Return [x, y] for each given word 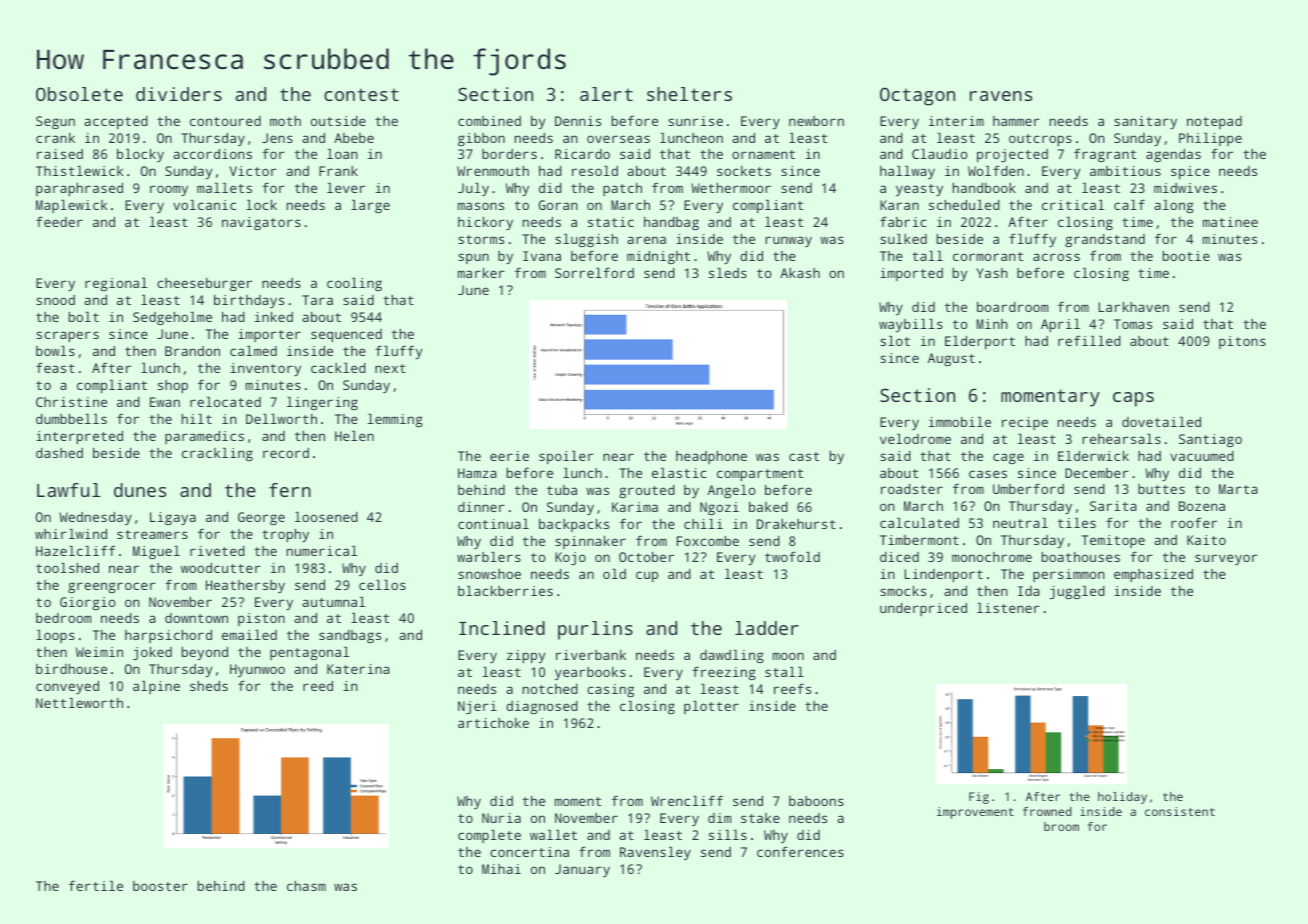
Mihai [501, 869]
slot [895, 341]
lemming [395, 420]
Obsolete [79, 94]
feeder [59, 222]
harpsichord [168, 636]
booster [160, 886]
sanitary [1145, 122]
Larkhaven [1134, 307]
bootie [1186, 256]
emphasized [1153, 575]
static [611, 222]
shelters [689, 94]
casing [610, 690]
